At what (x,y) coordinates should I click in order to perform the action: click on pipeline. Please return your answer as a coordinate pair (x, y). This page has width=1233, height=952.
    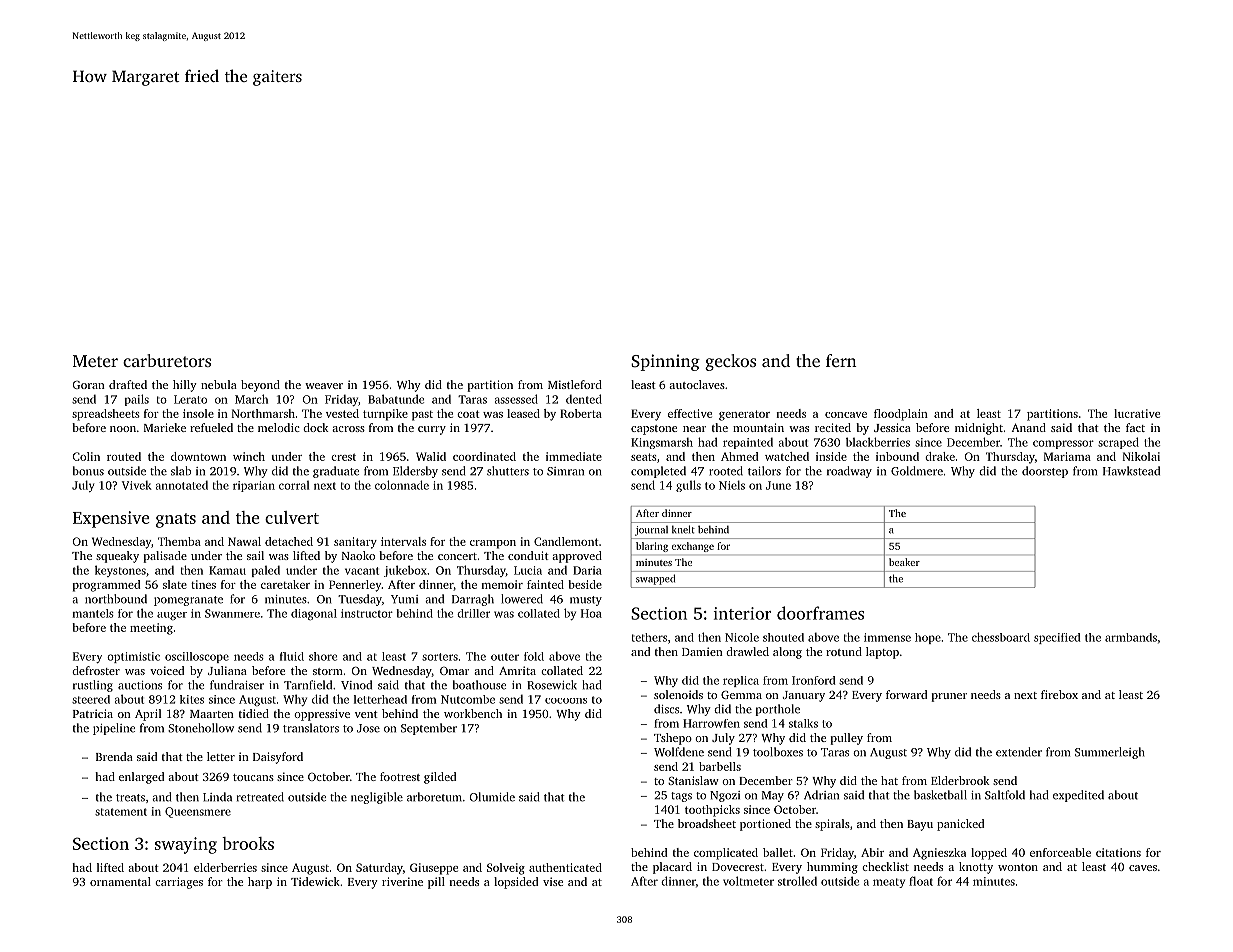
    Looking at the image, I should click on (114, 729).
